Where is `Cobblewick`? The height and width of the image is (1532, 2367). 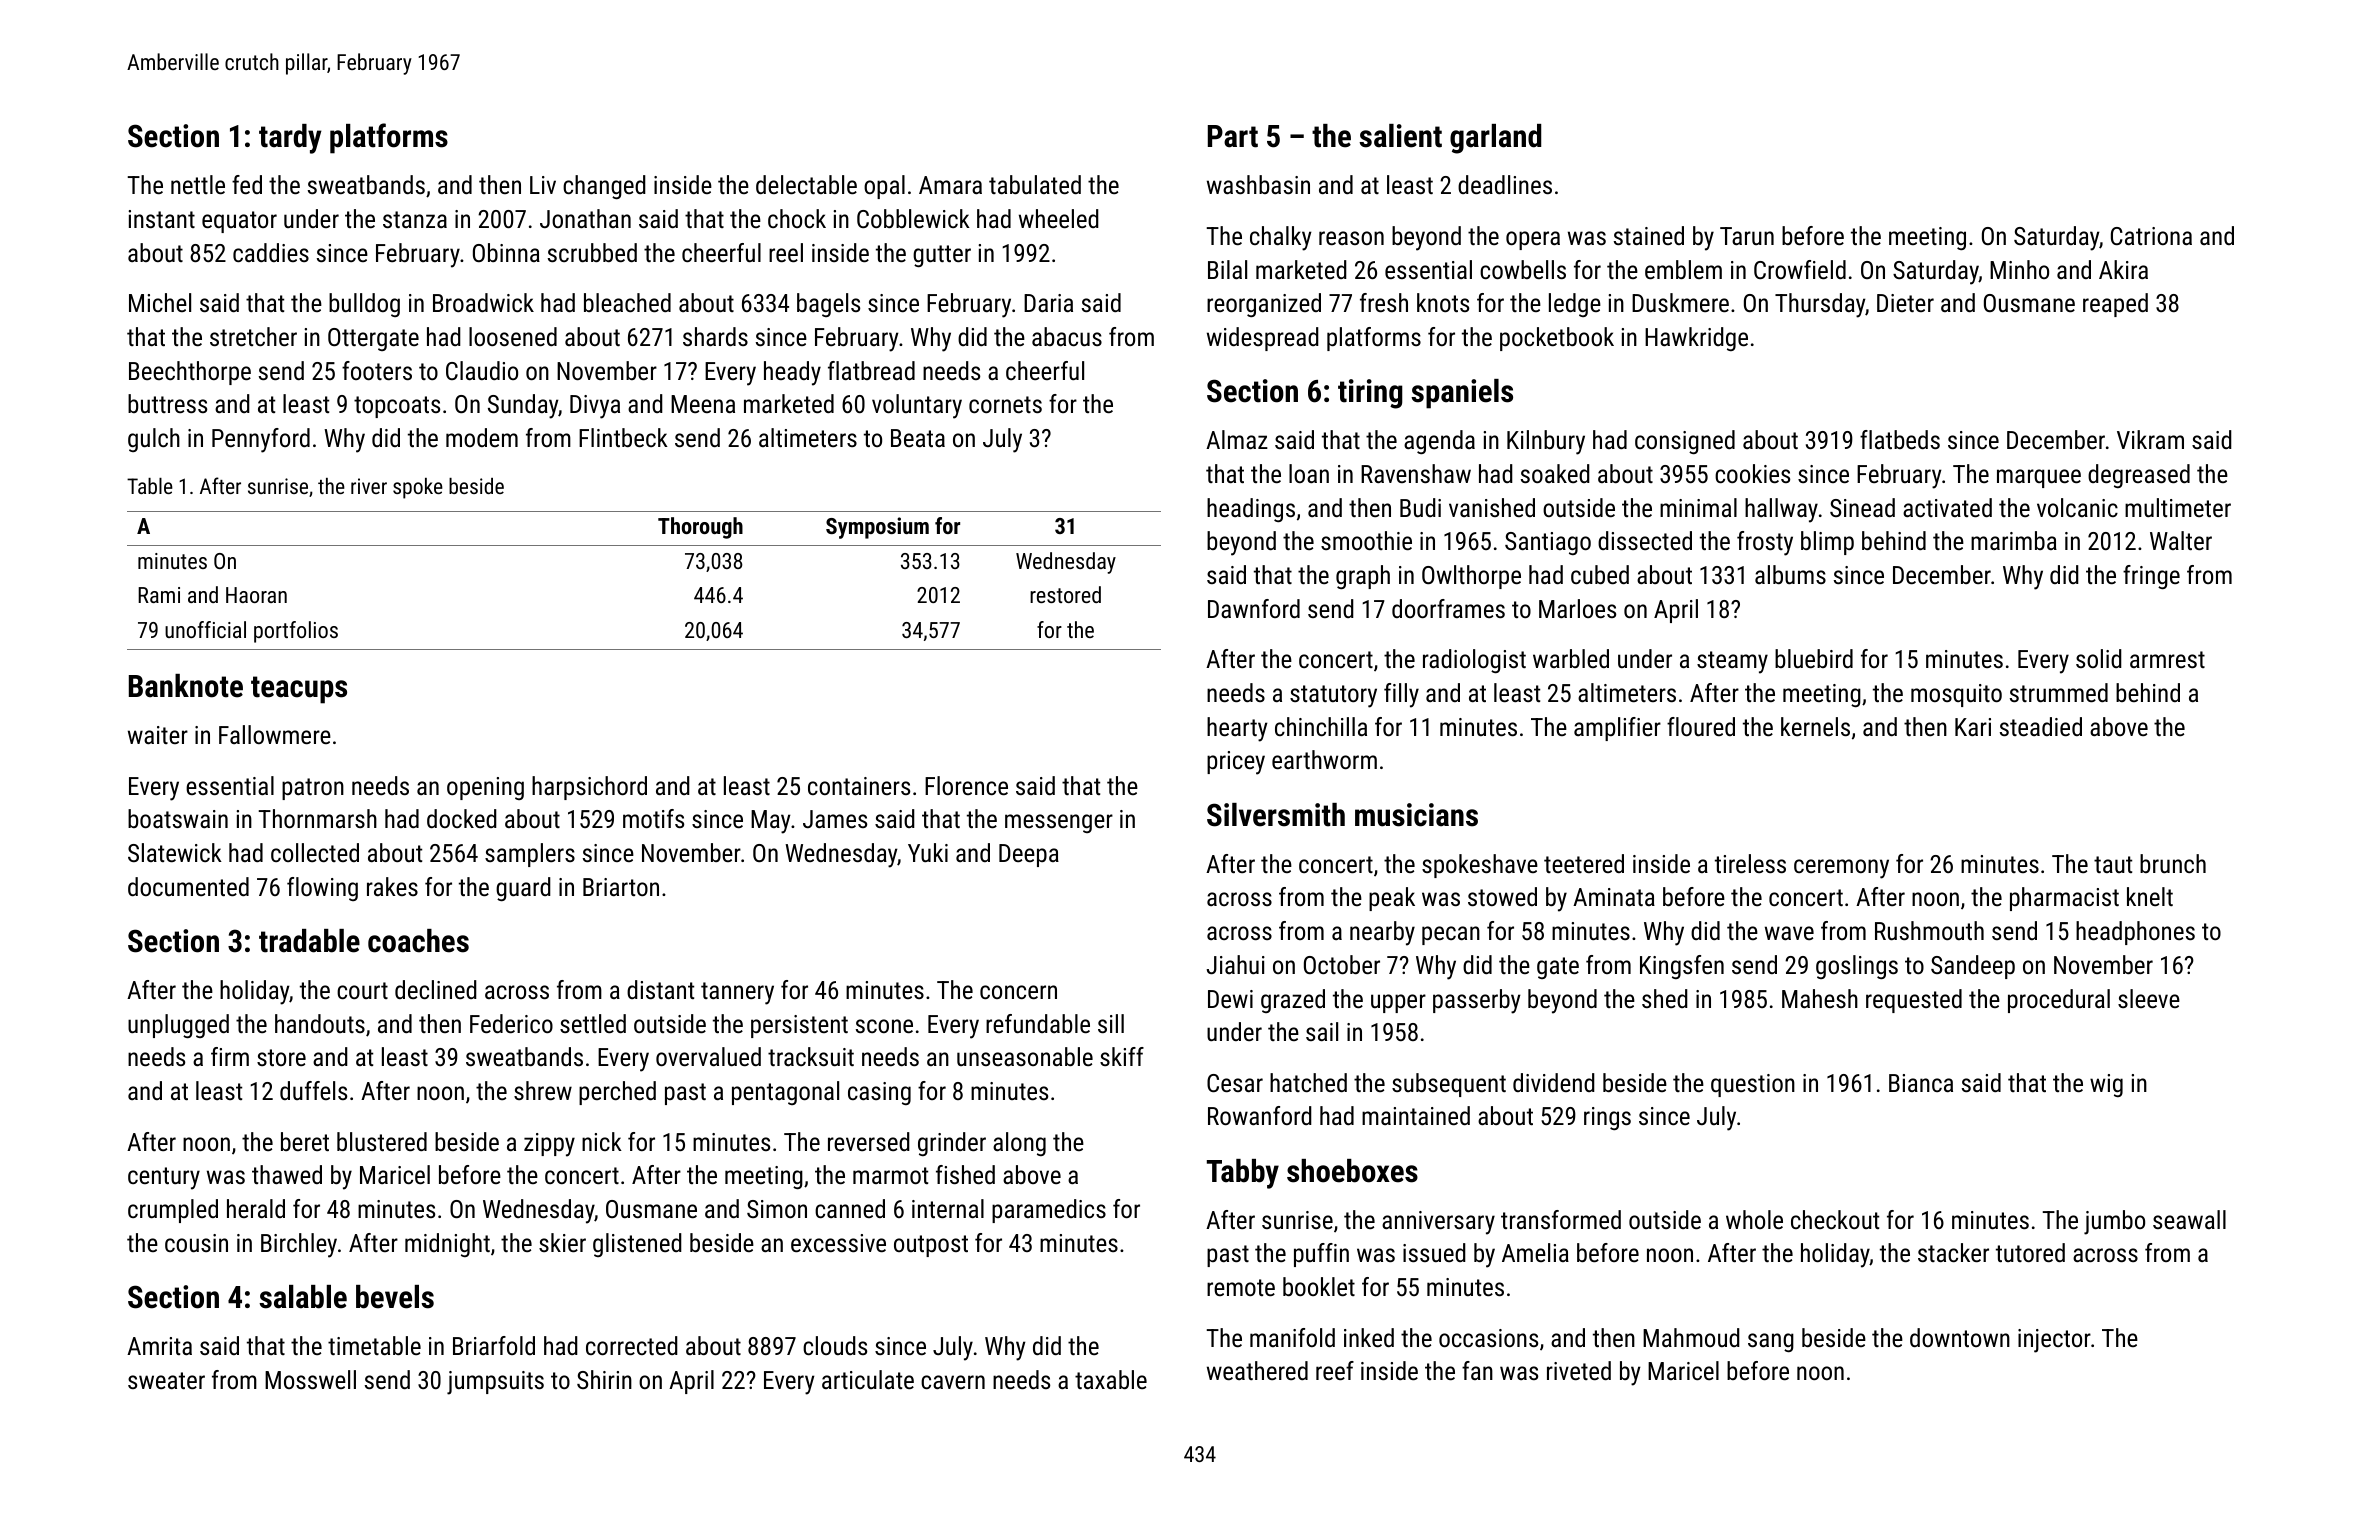 Cobblewick is located at coordinates (913, 218).
